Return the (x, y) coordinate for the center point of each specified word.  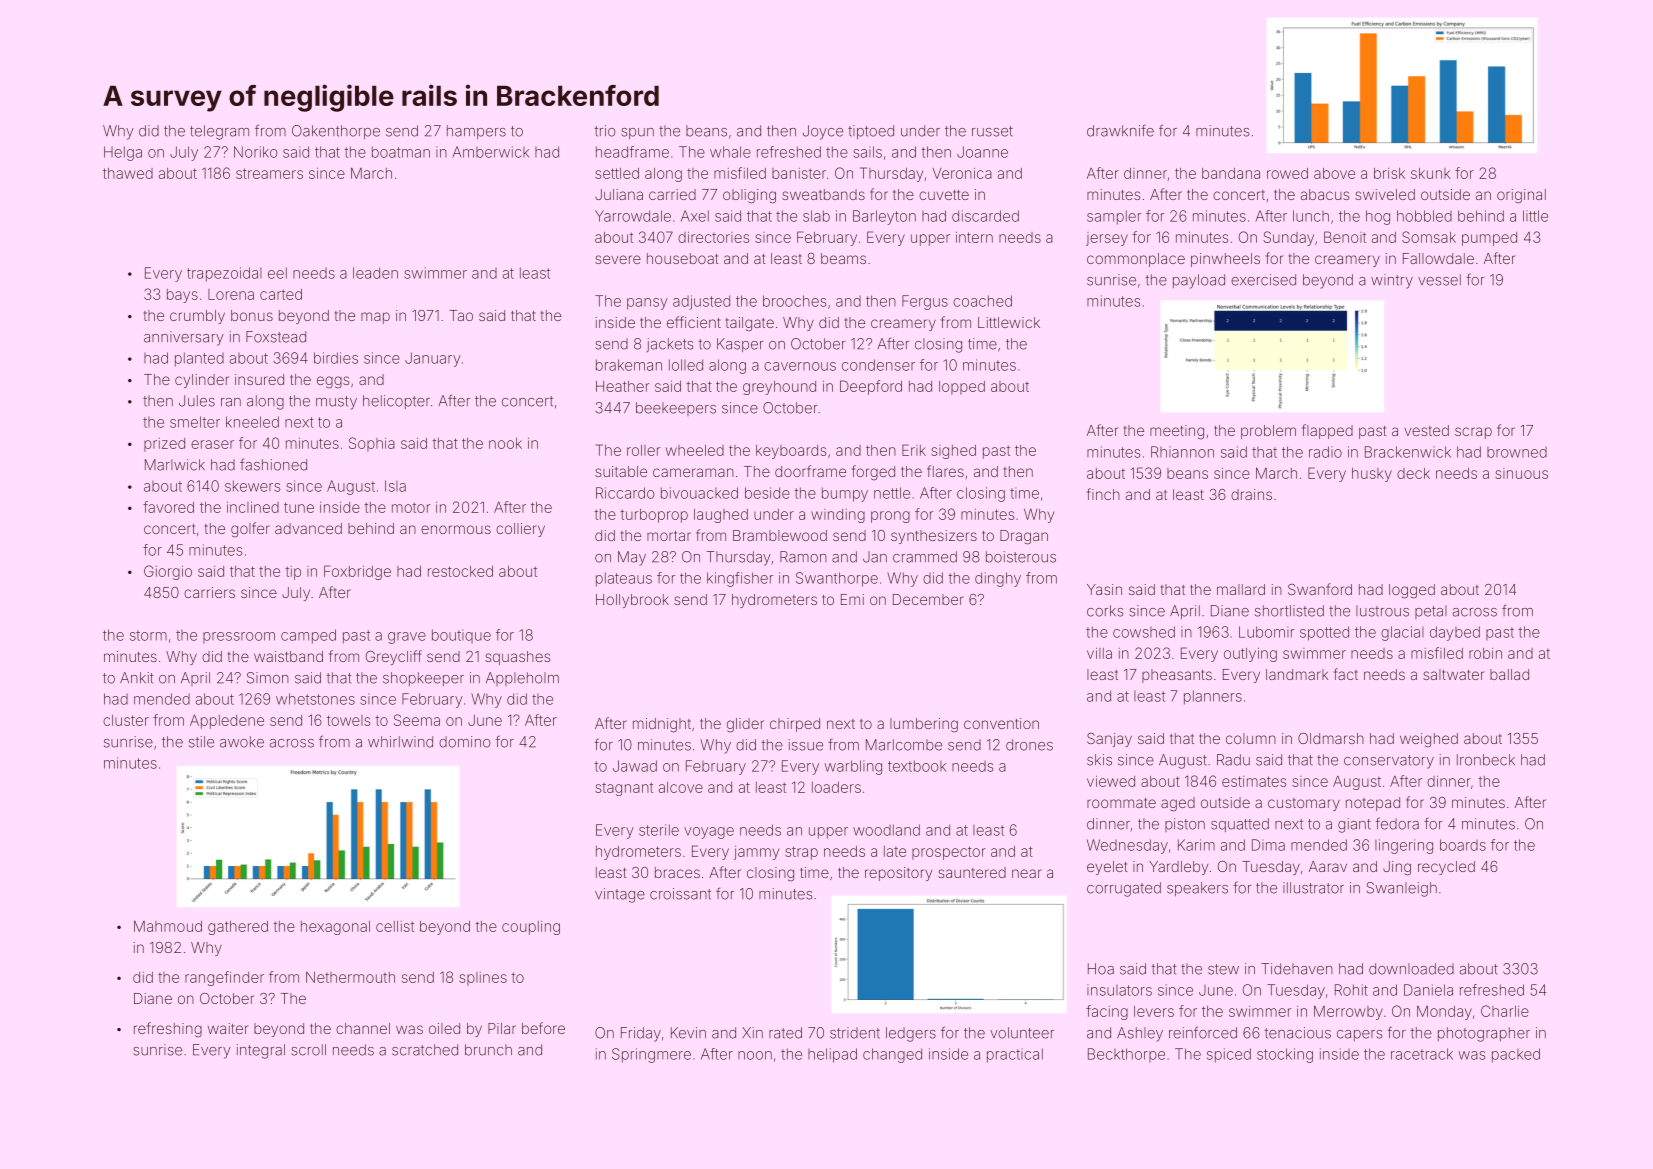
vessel (1439, 280)
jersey (1107, 239)
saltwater (1453, 674)
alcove (681, 787)
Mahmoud (168, 926)
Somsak (1429, 237)
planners (1213, 697)
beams (843, 258)
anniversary (184, 338)
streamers (269, 173)
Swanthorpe (837, 579)
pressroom (239, 637)
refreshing (168, 1030)
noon (755, 1055)
